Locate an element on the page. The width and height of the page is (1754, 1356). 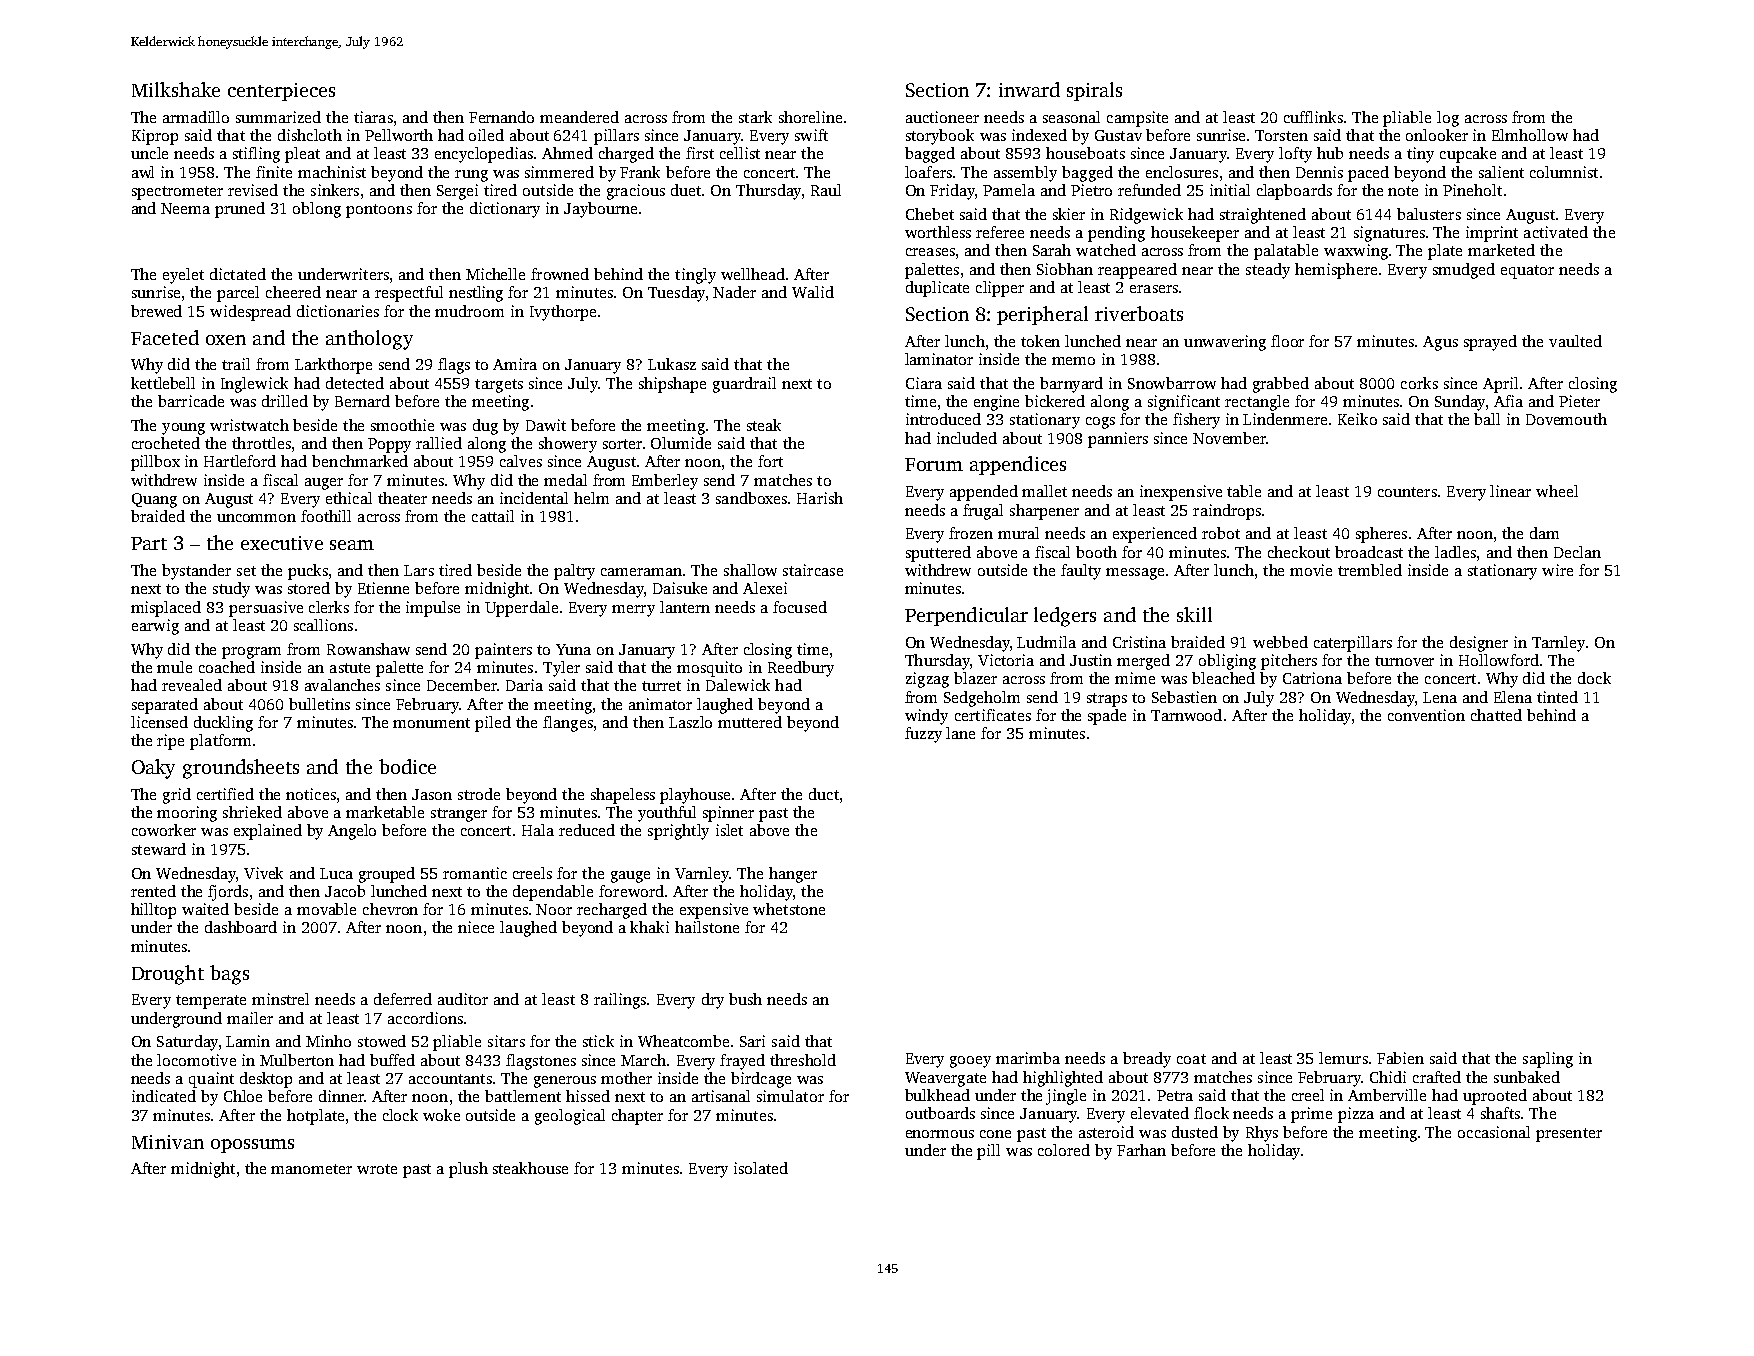
Milkshake is located at coordinates (176, 89).
